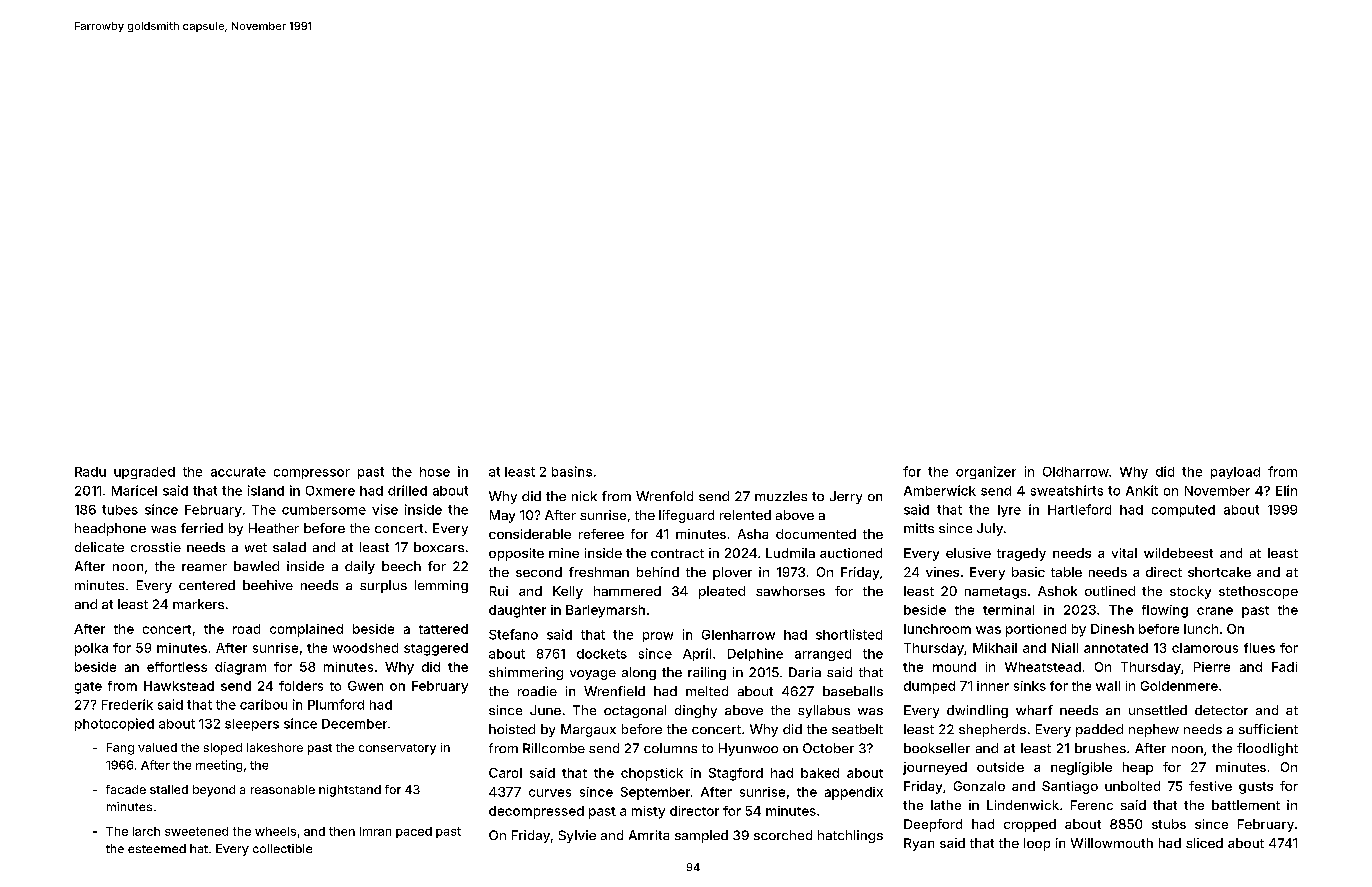 This page has width=1372, height=887. Describe the element at coordinates (282, 848) in the page. I see `collectible` at that location.
